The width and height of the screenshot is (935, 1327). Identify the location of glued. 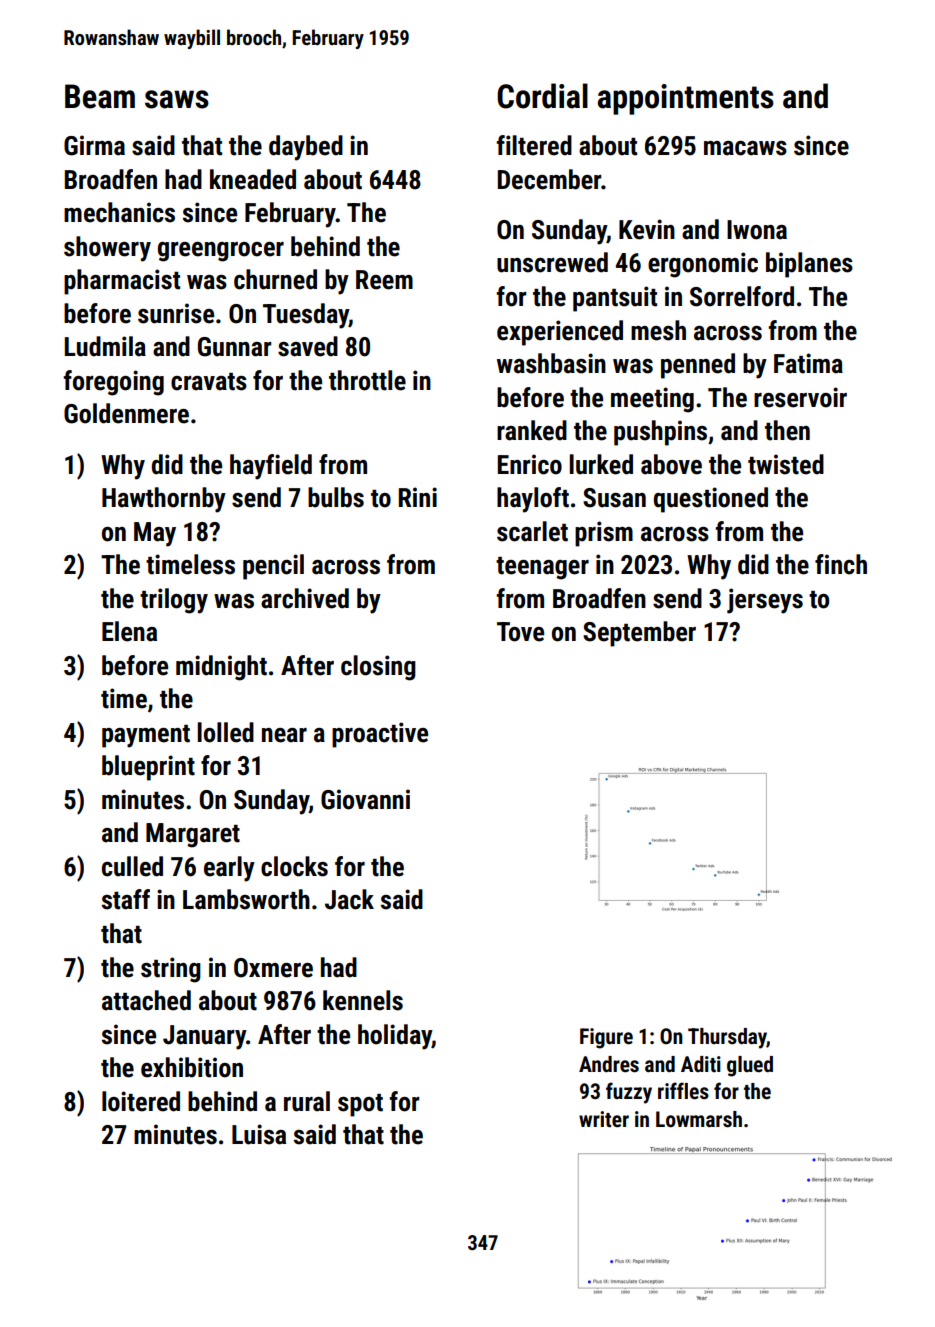
(750, 1066).
